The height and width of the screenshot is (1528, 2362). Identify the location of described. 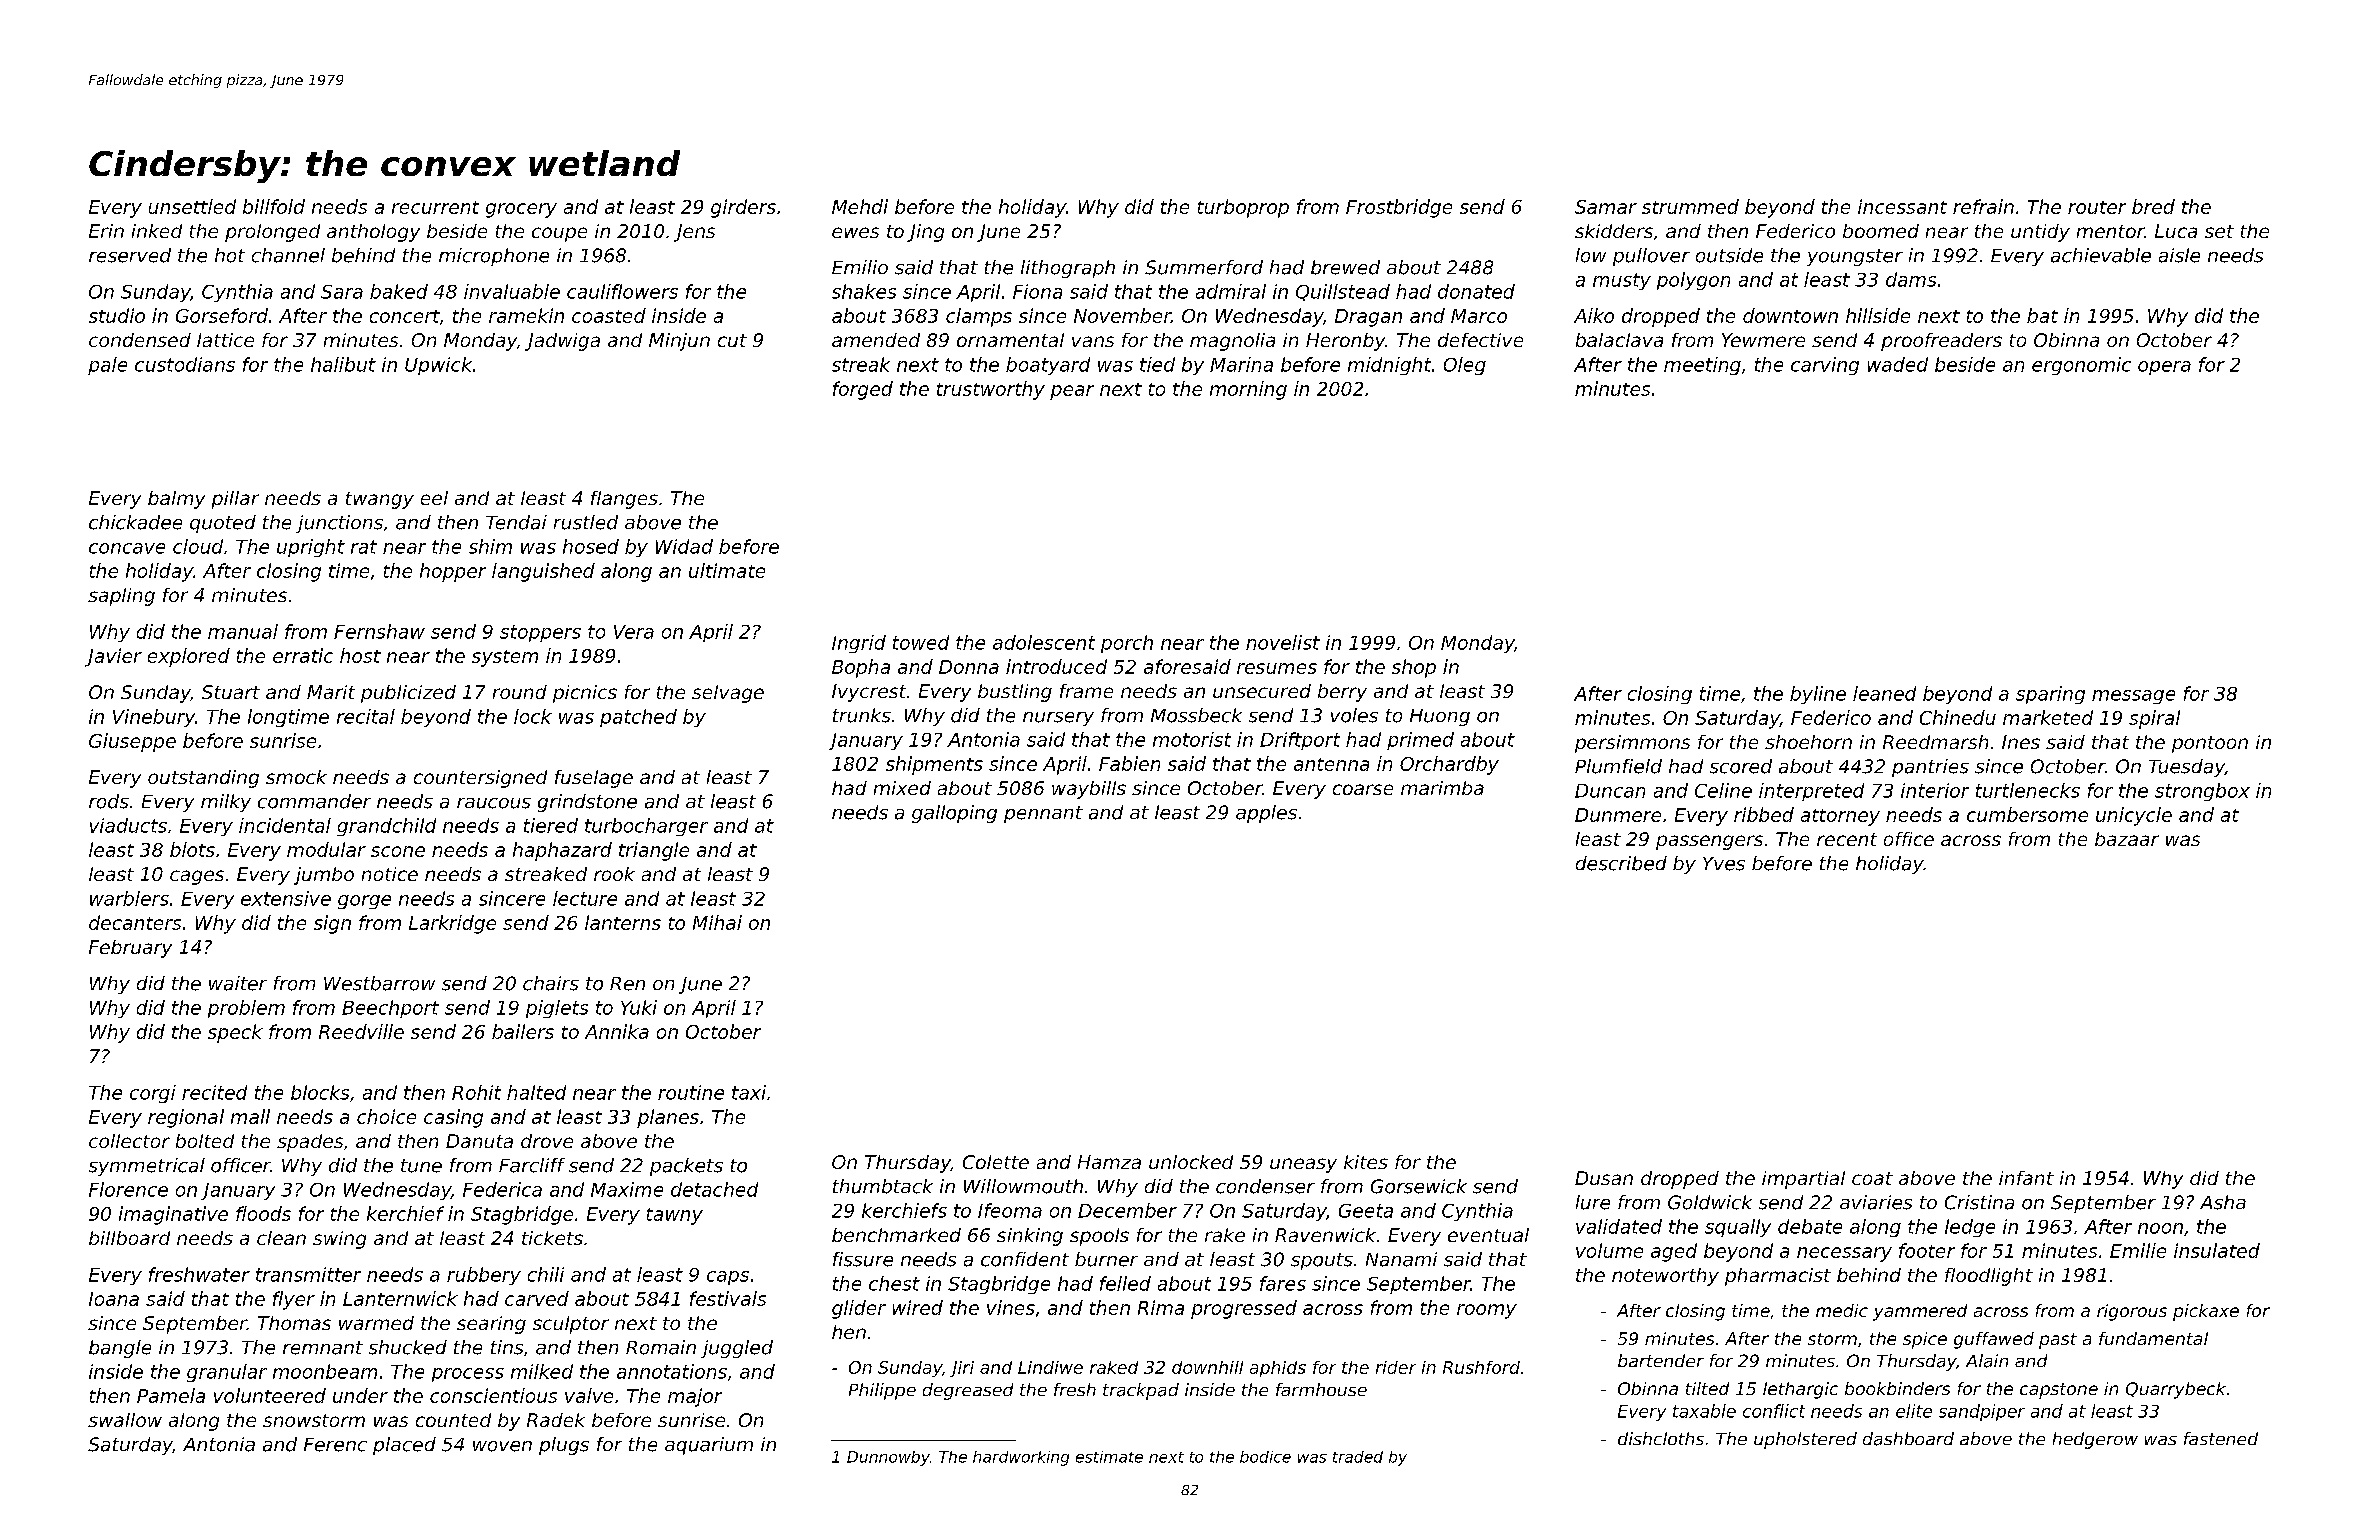
(1621, 863).
